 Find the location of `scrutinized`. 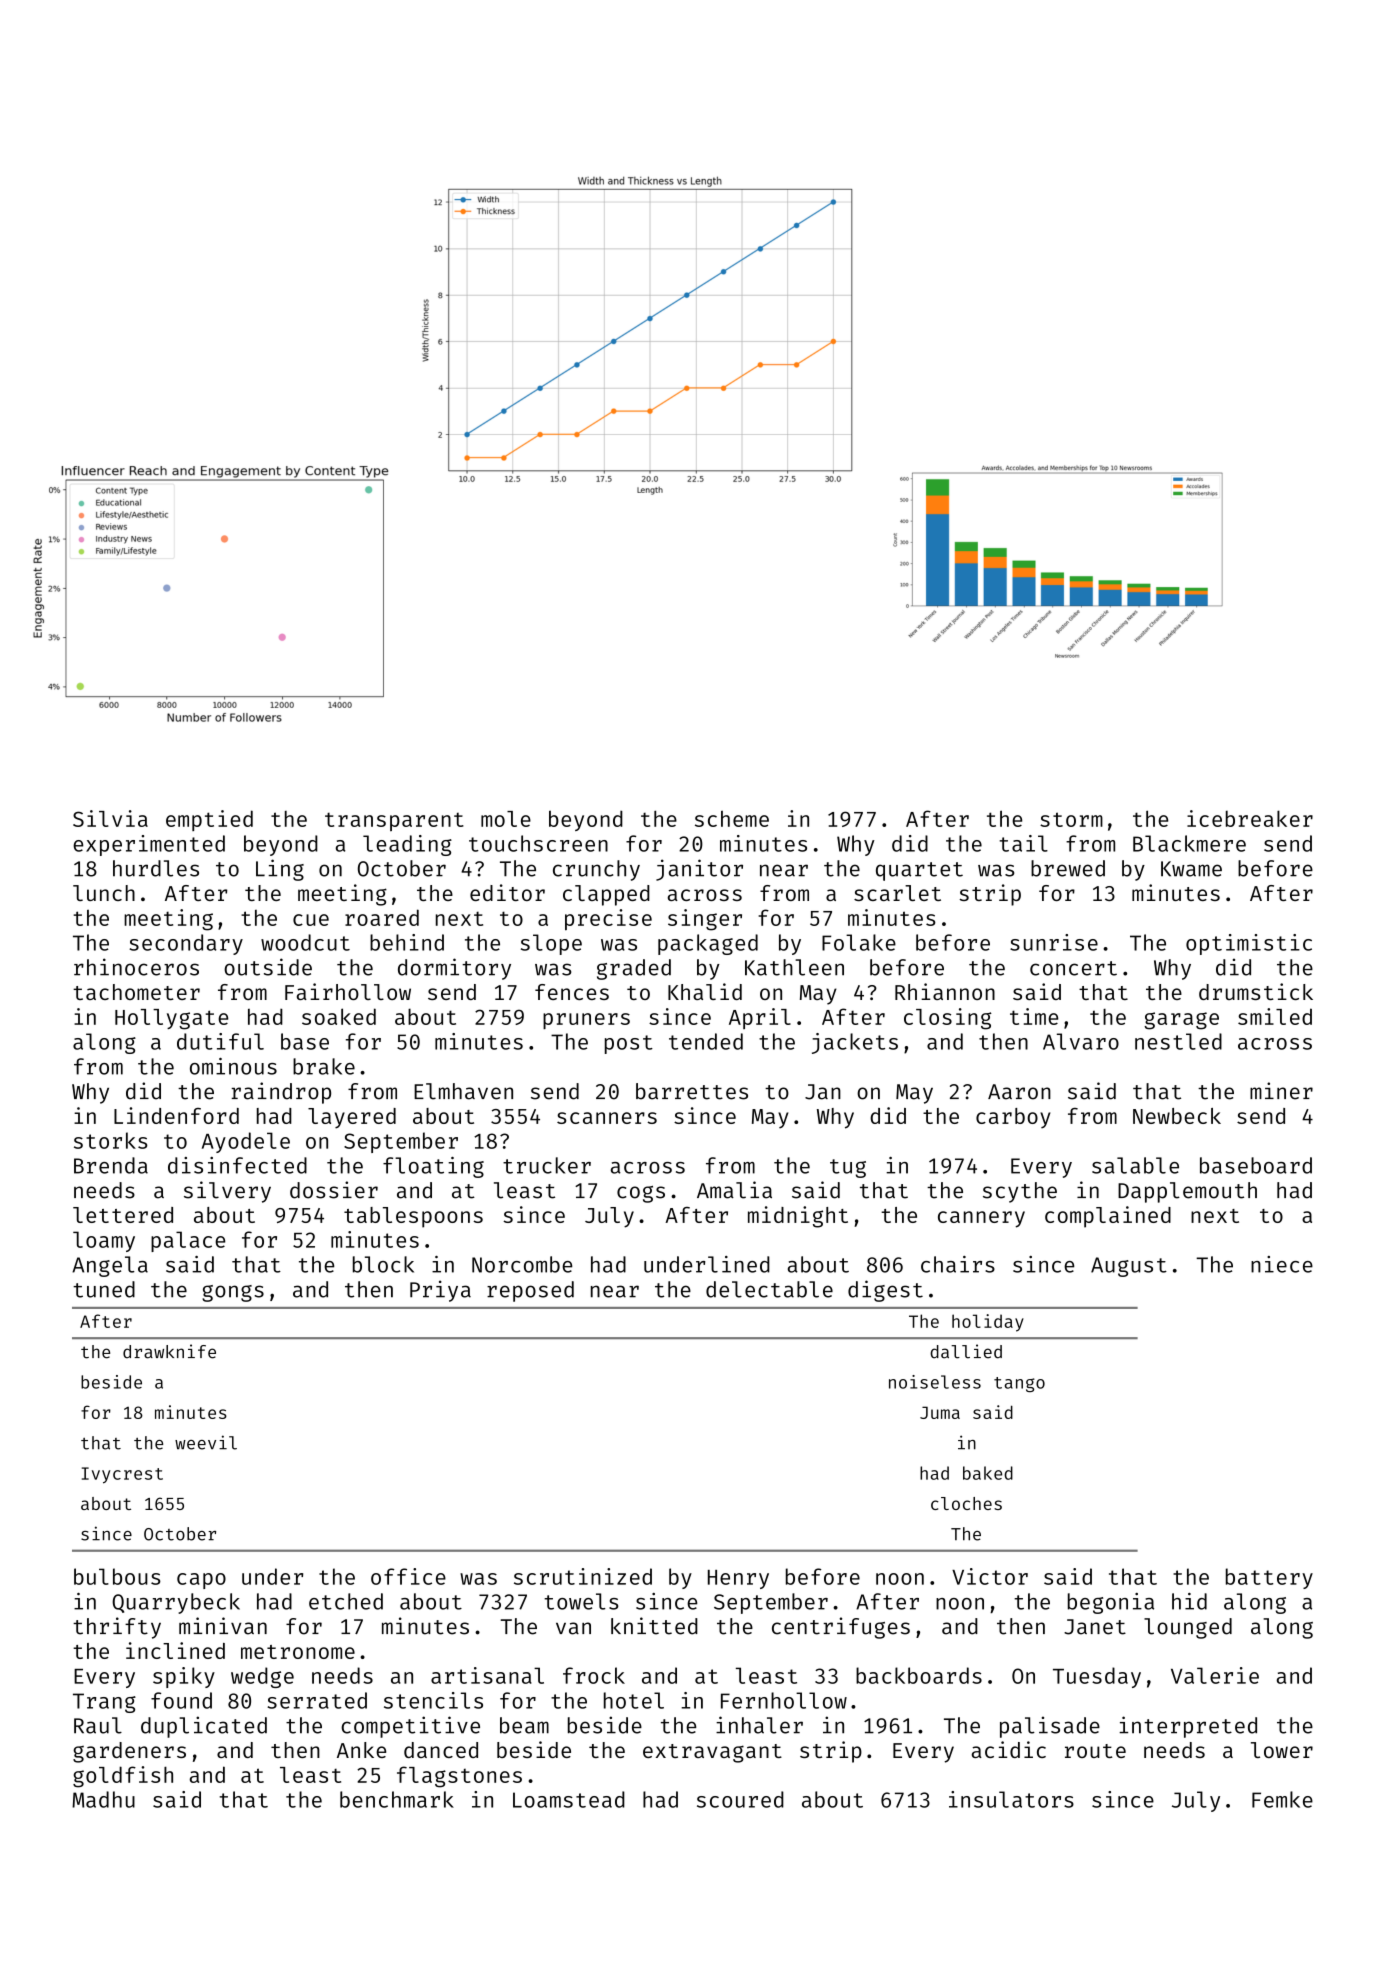

scrutinized is located at coordinates (583, 1576).
